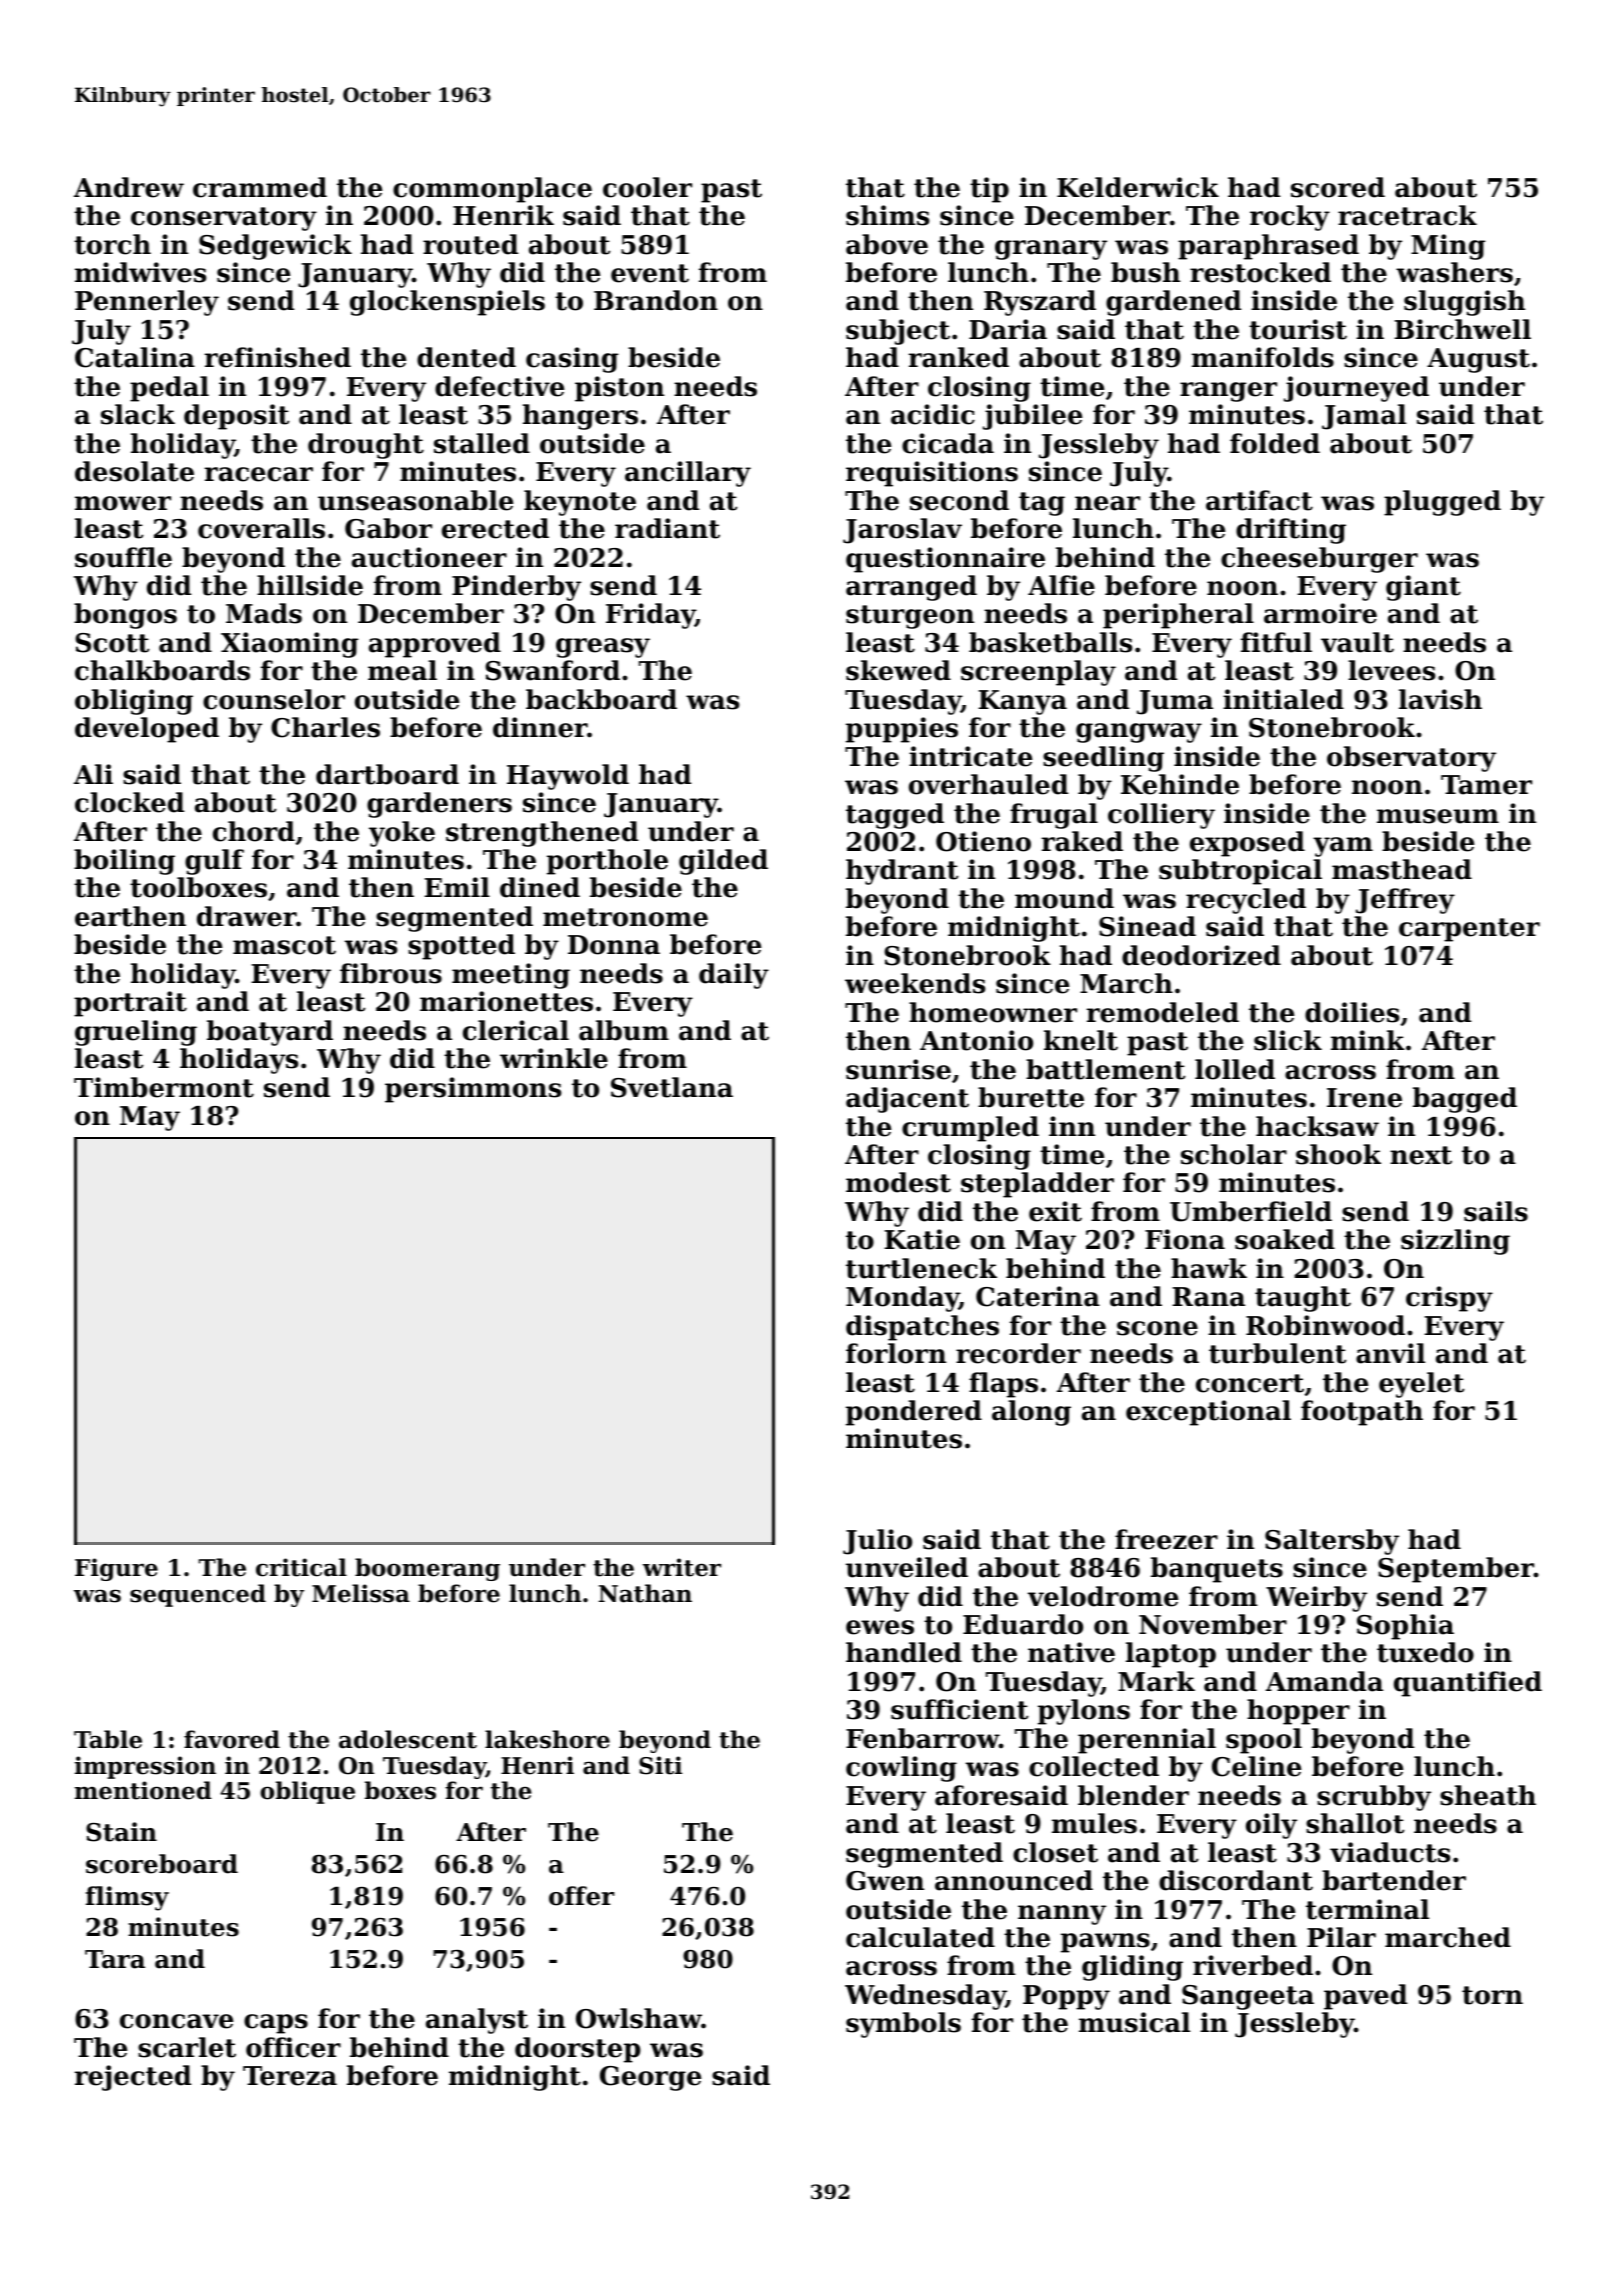 This document has width=1620, height=2292. Describe the element at coordinates (901, 1769) in the document. I see `cowling` at that location.
